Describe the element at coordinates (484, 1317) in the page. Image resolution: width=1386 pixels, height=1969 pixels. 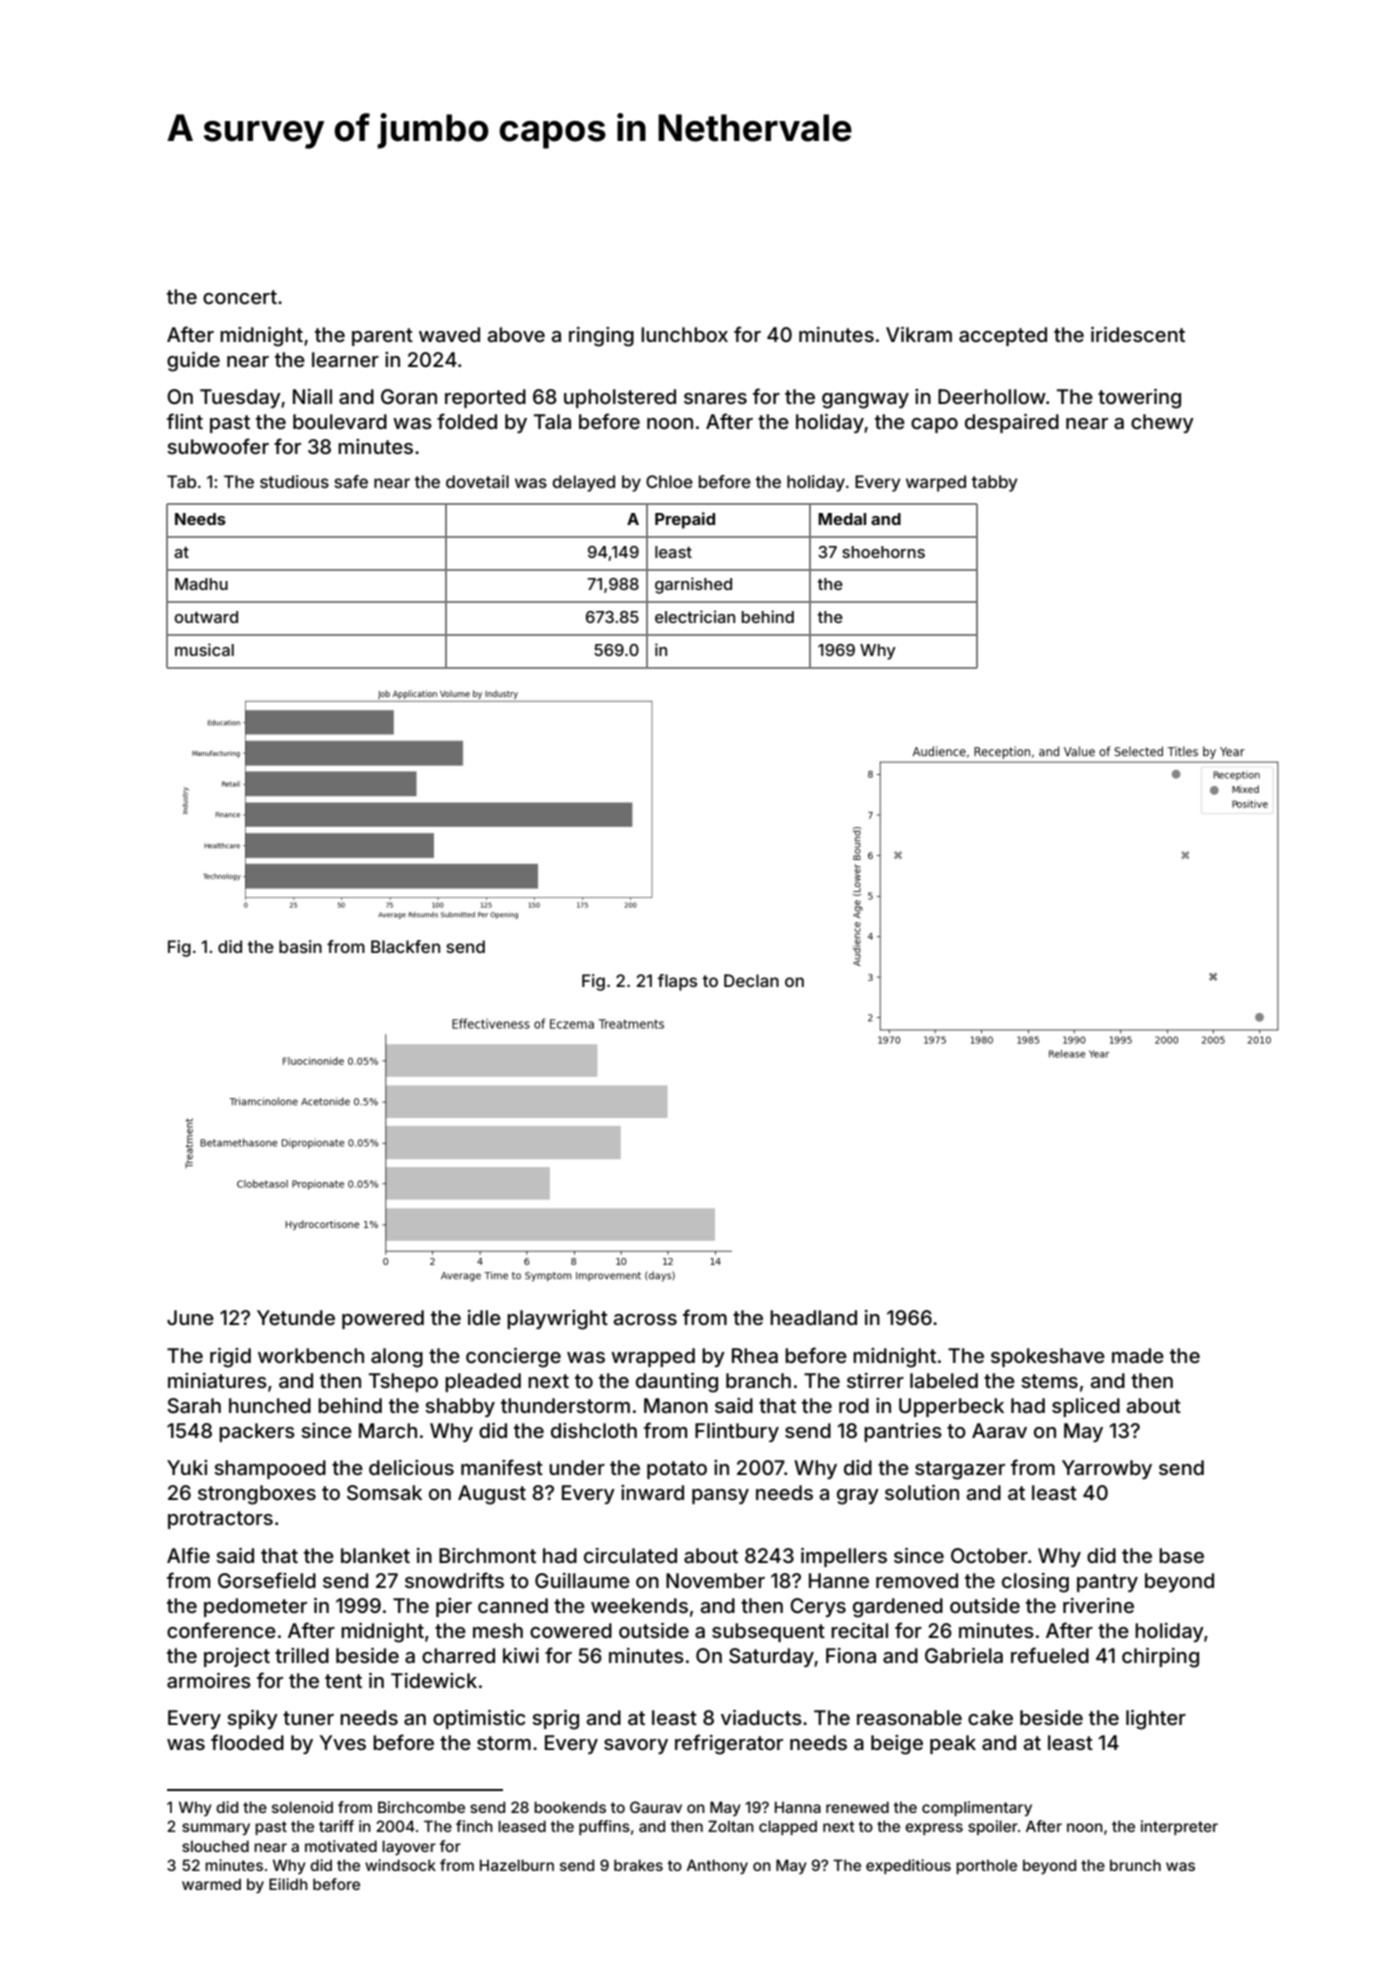
I see `idle` at that location.
